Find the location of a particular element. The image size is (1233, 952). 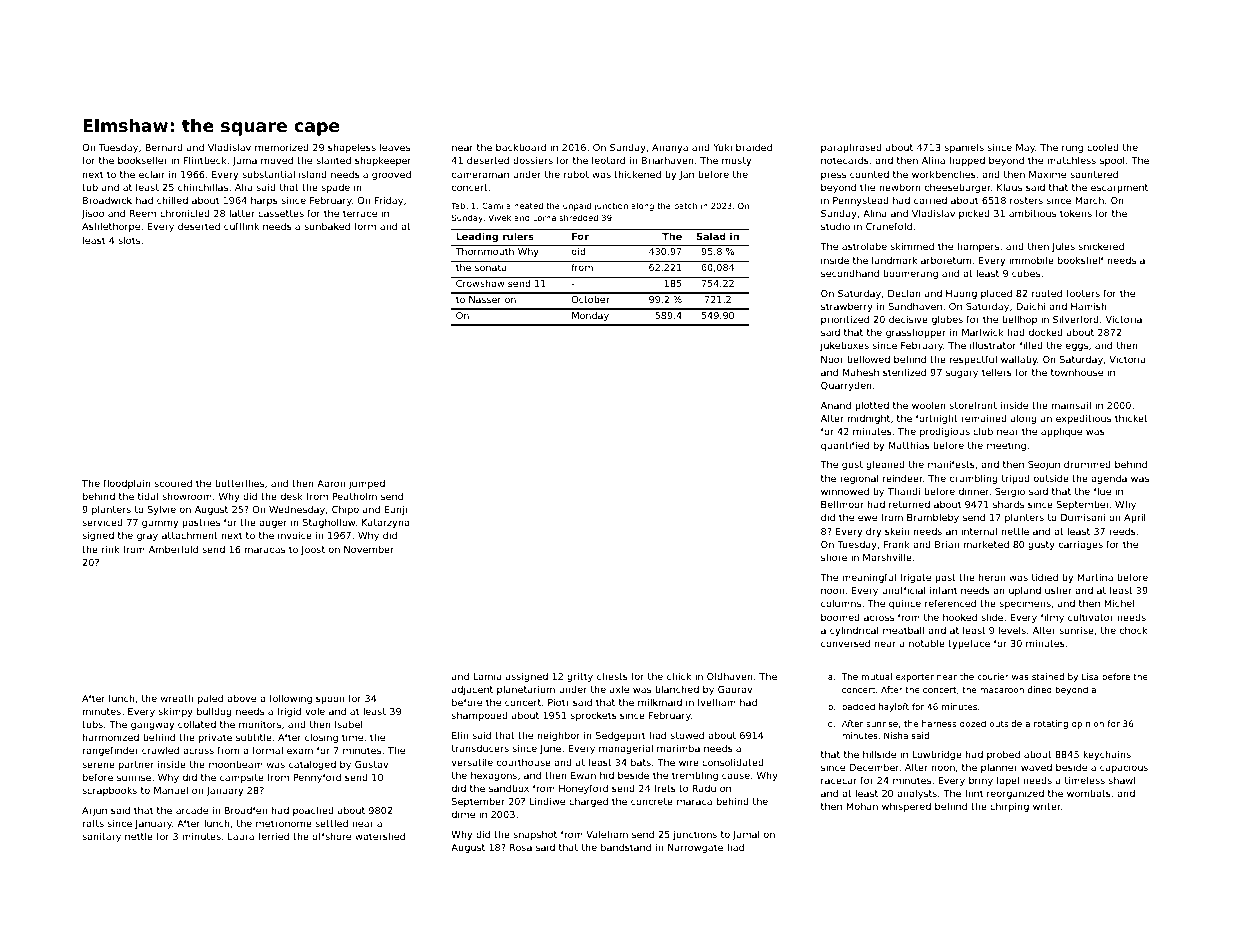

Peatholm is located at coordinates (354, 496).
